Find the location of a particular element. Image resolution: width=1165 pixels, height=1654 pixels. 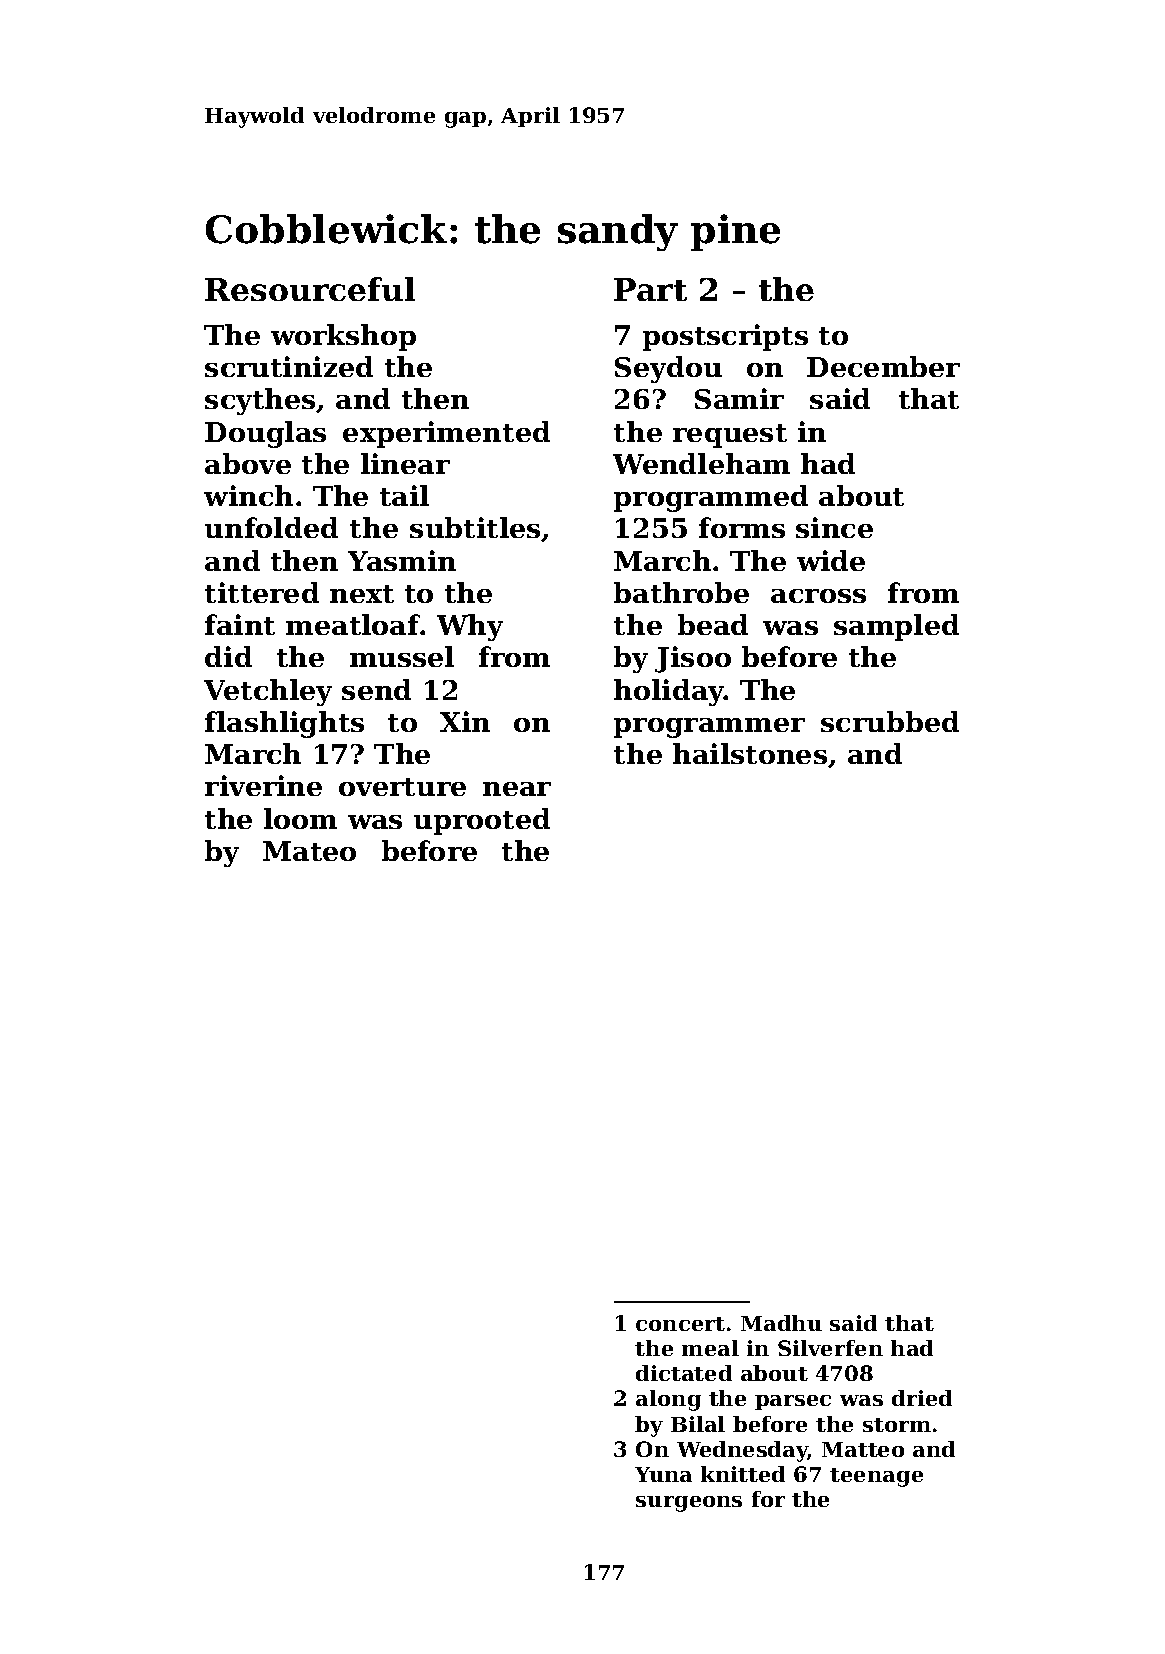

along is located at coordinates (668, 1400).
